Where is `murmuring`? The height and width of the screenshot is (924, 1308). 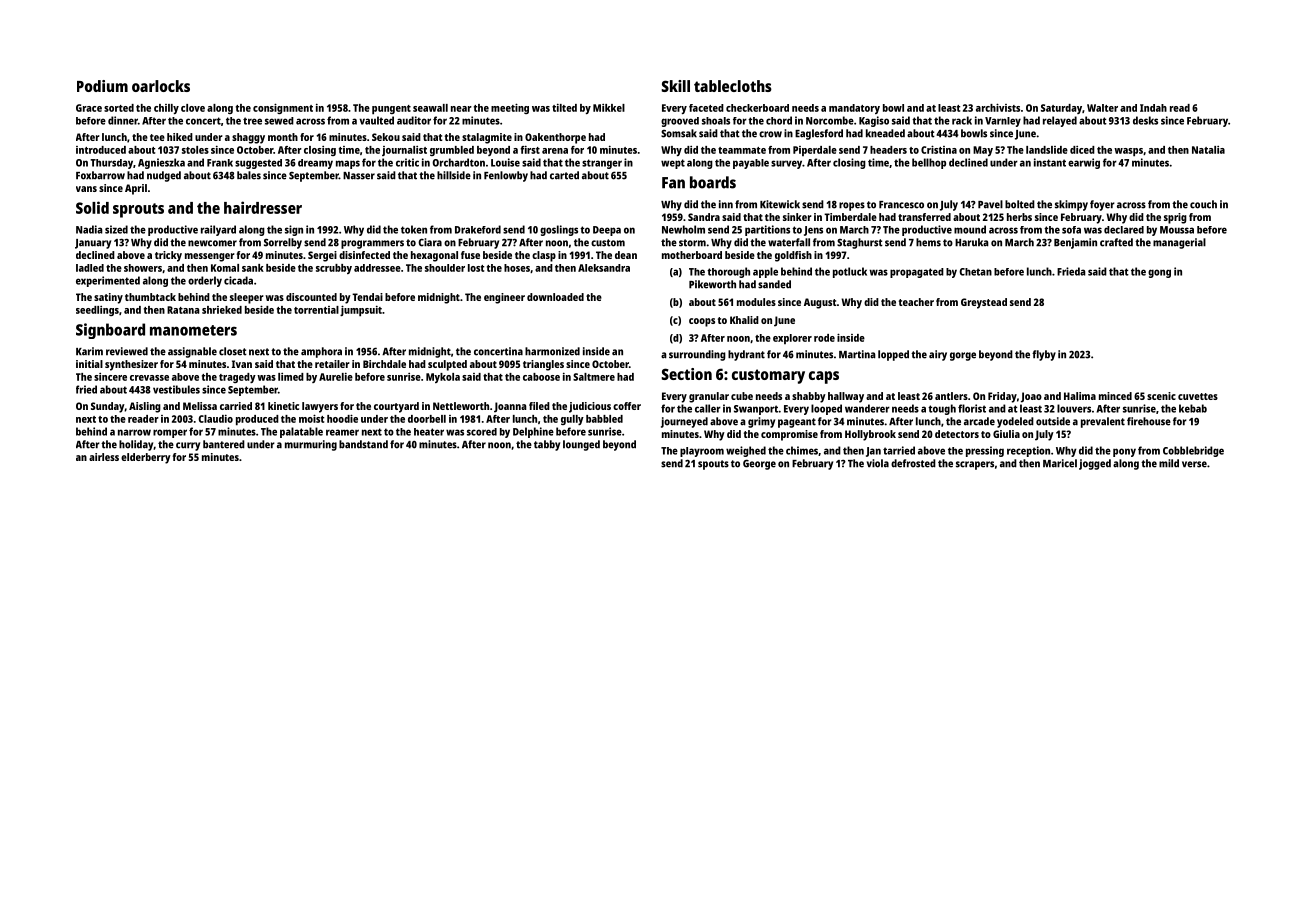
murmuring is located at coordinates (311, 445).
